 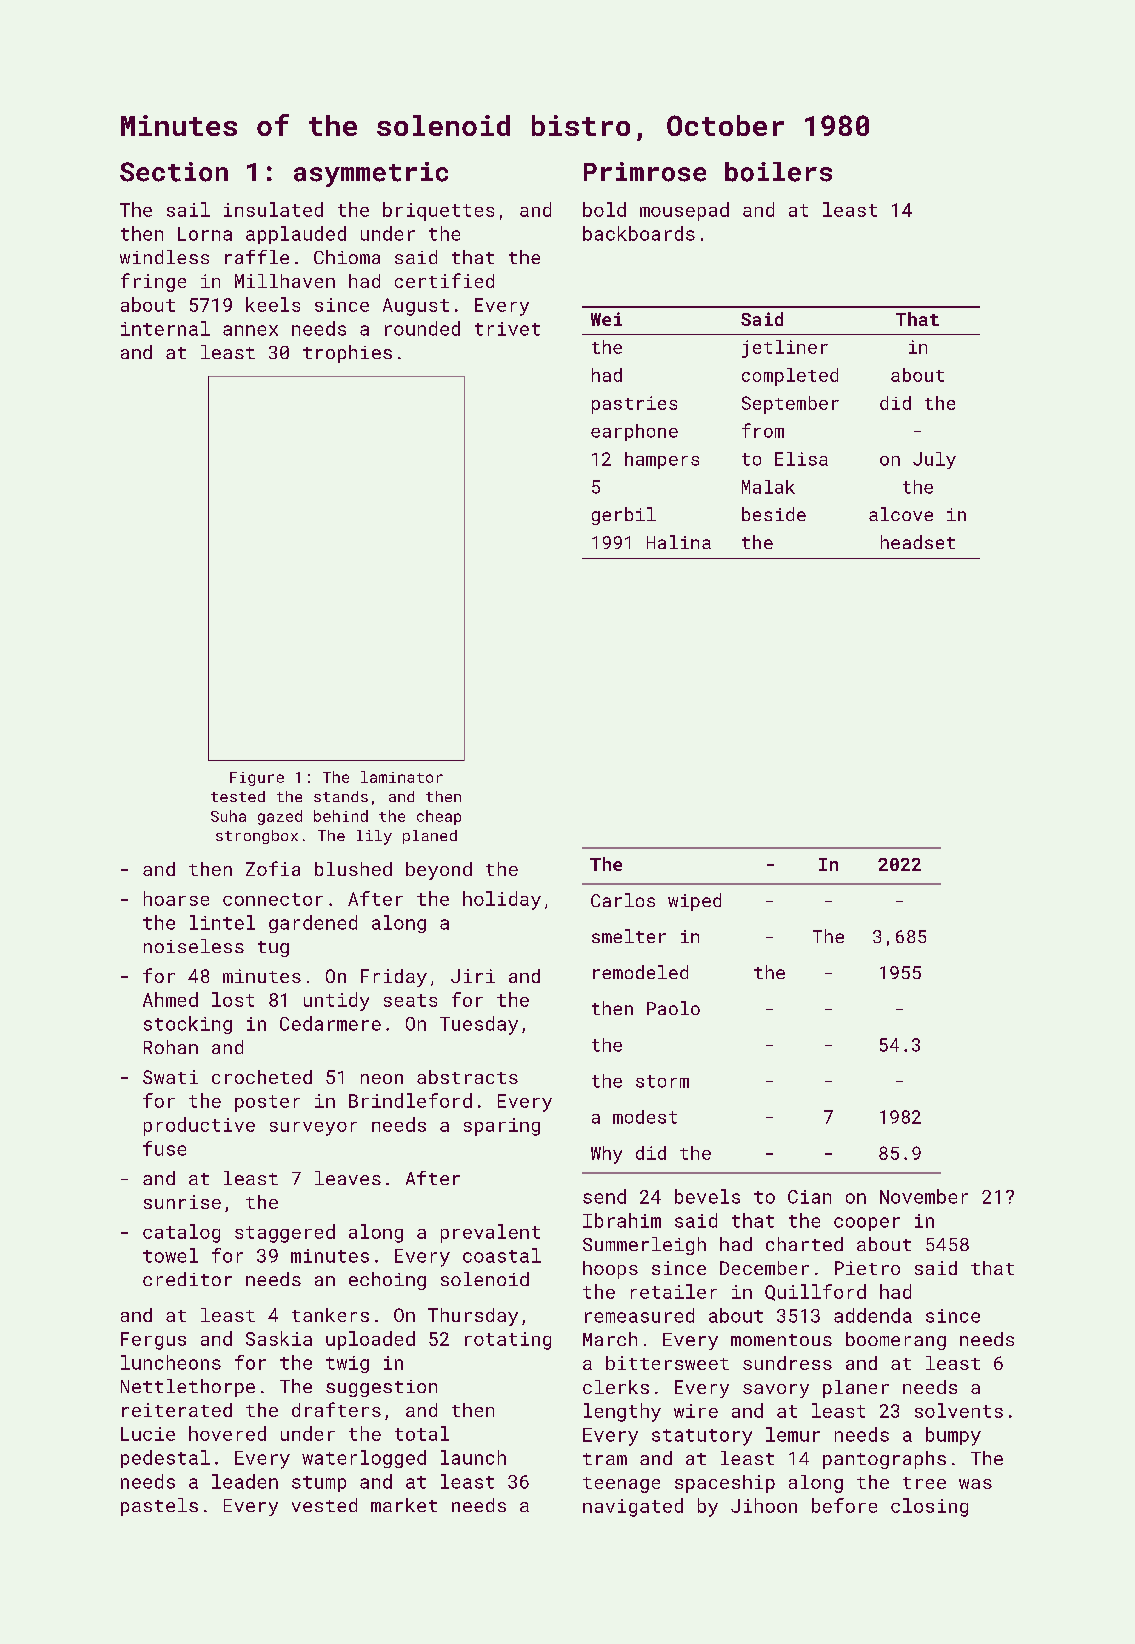 What do you see at coordinates (679, 542) in the screenshot?
I see `Halina` at bounding box center [679, 542].
